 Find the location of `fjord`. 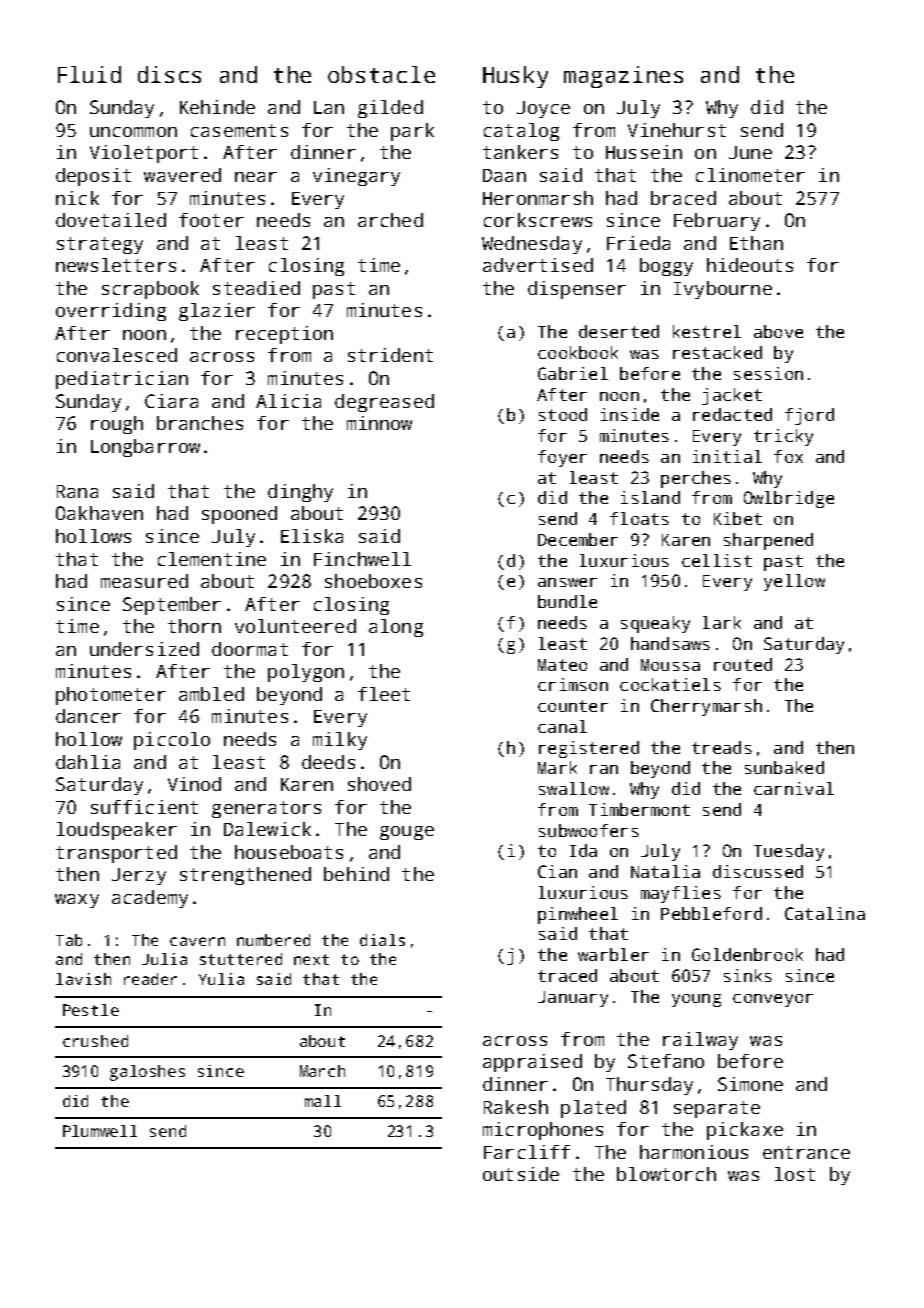

fjord is located at coordinates (809, 416).
